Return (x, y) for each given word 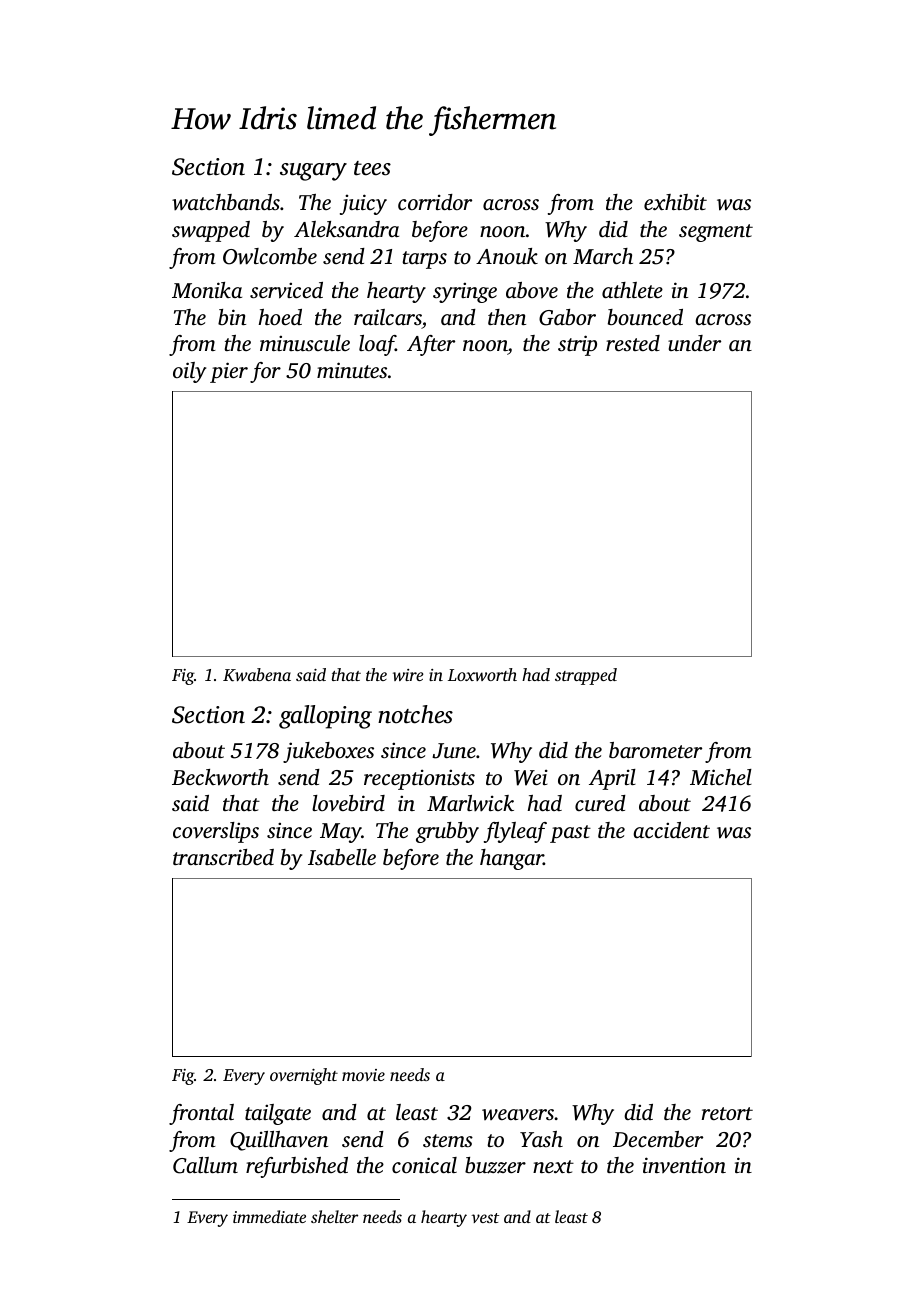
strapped (586, 676)
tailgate (278, 1114)
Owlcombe (270, 256)
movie (363, 1075)
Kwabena (257, 675)
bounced (645, 317)
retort (727, 1113)
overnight (304, 1076)
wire (408, 675)
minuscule (305, 343)
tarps (424, 260)
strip (577, 345)
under (694, 343)
